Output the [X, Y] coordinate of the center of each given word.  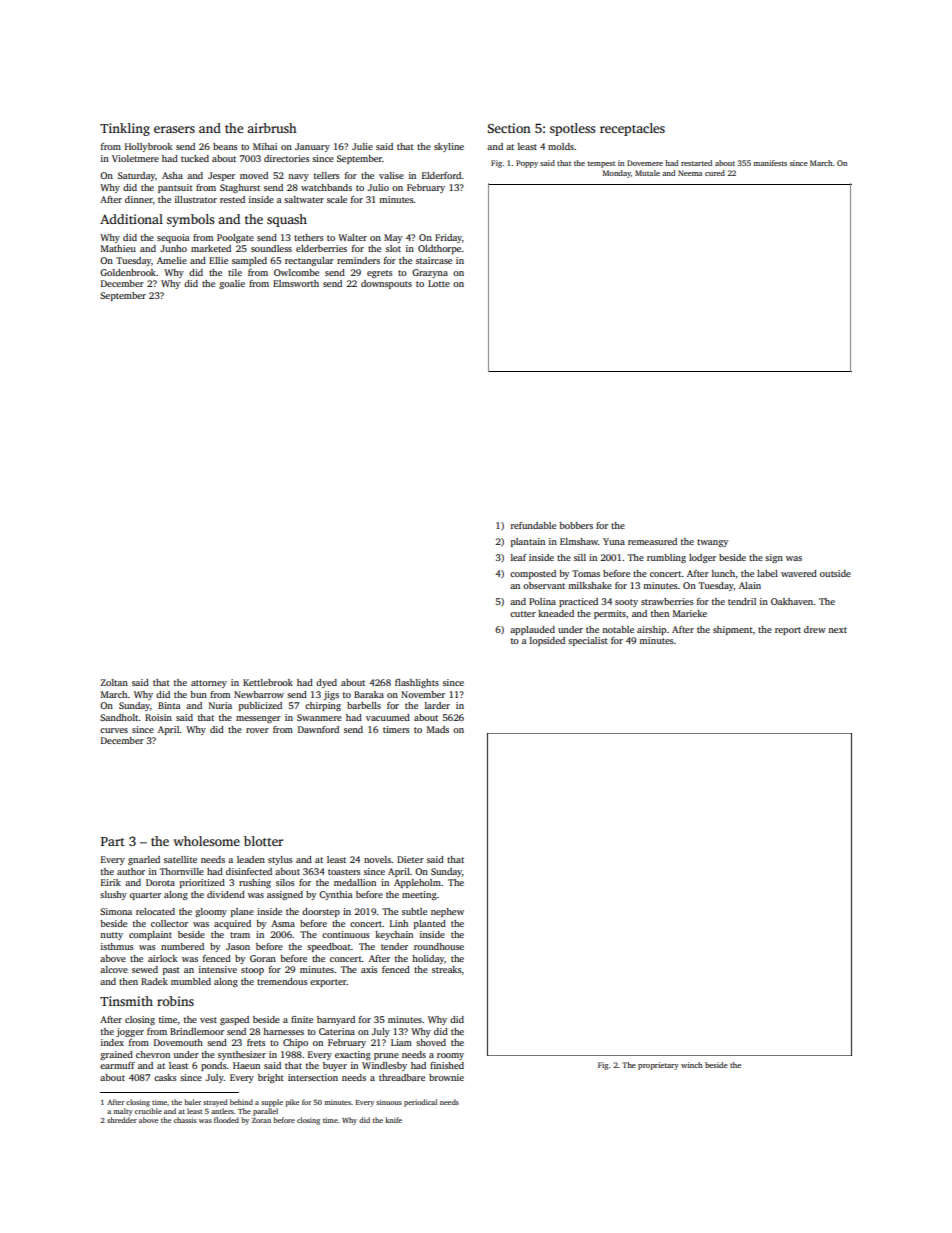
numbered [182, 946]
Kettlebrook [268, 682]
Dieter [410, 859]
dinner [139, 199]
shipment [733, 630]
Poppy [527, 164]
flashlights [417, 683]
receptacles [632, 129]
